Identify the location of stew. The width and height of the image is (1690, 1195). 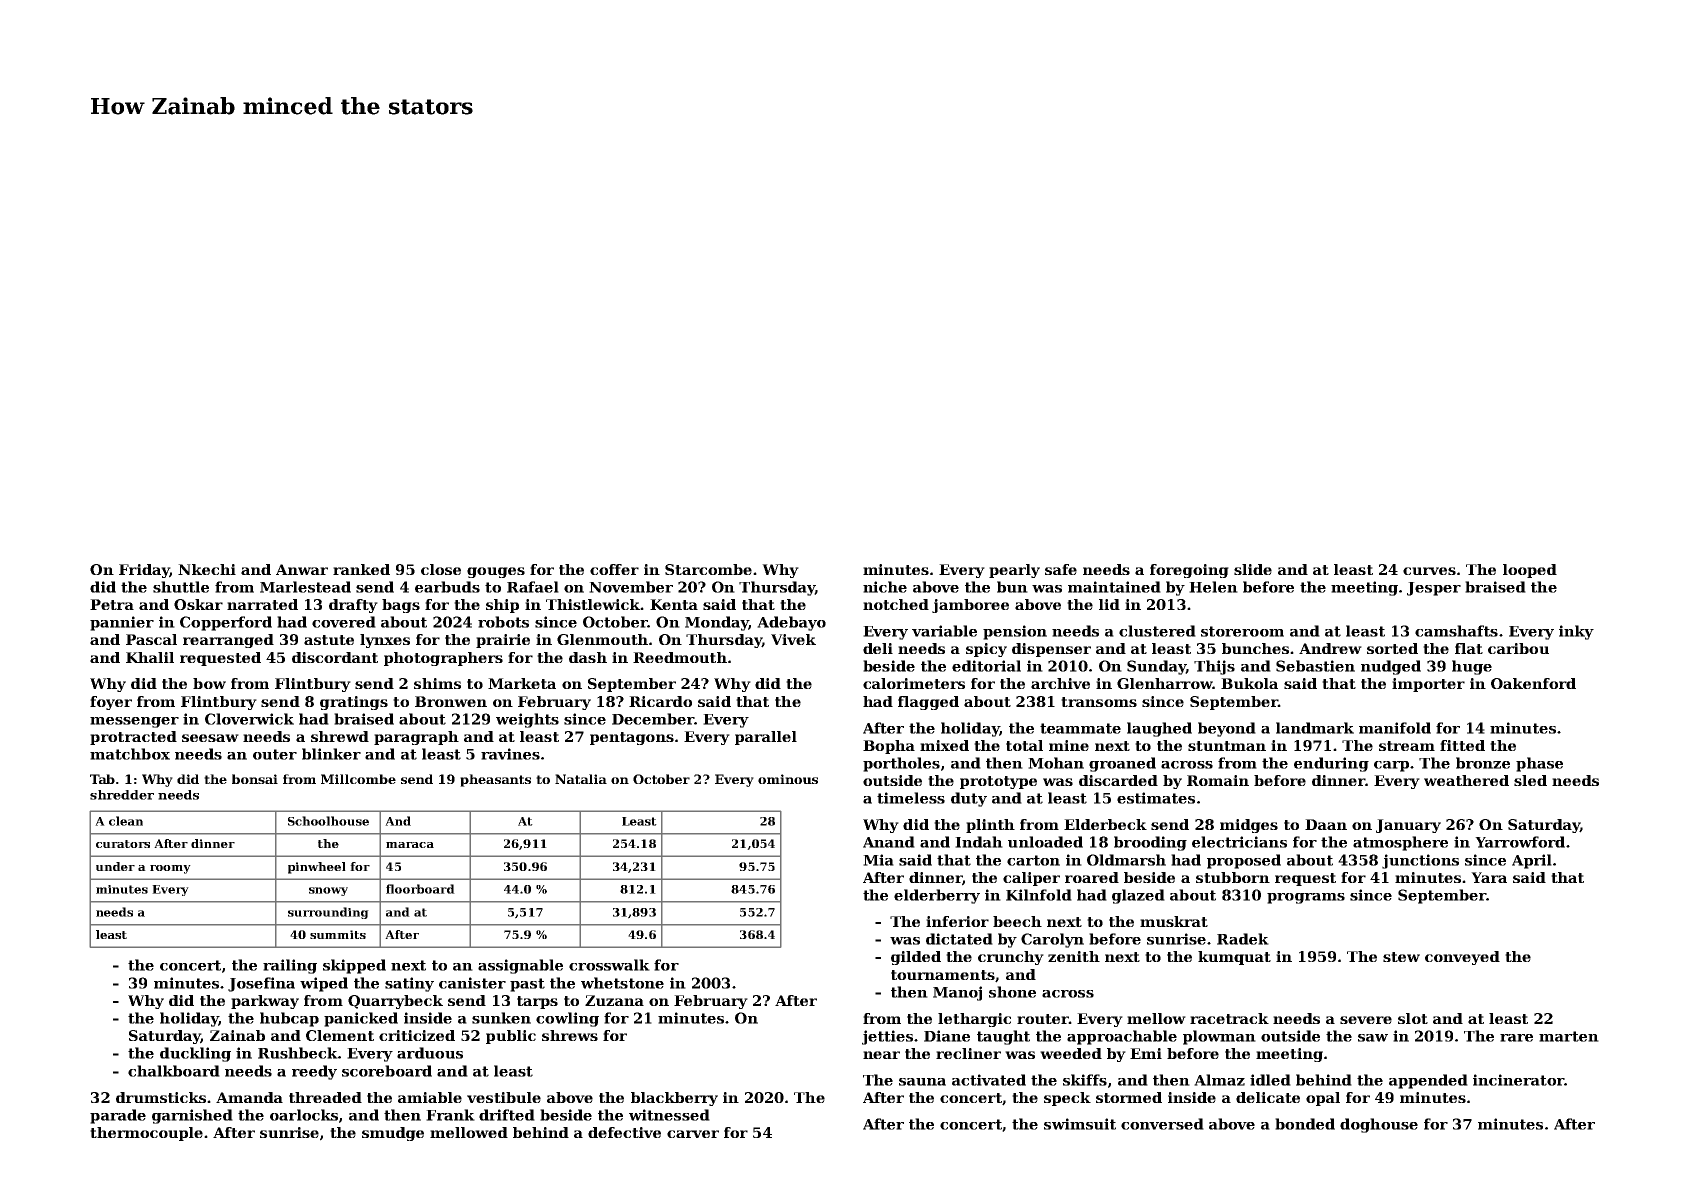
(1401, 957).
